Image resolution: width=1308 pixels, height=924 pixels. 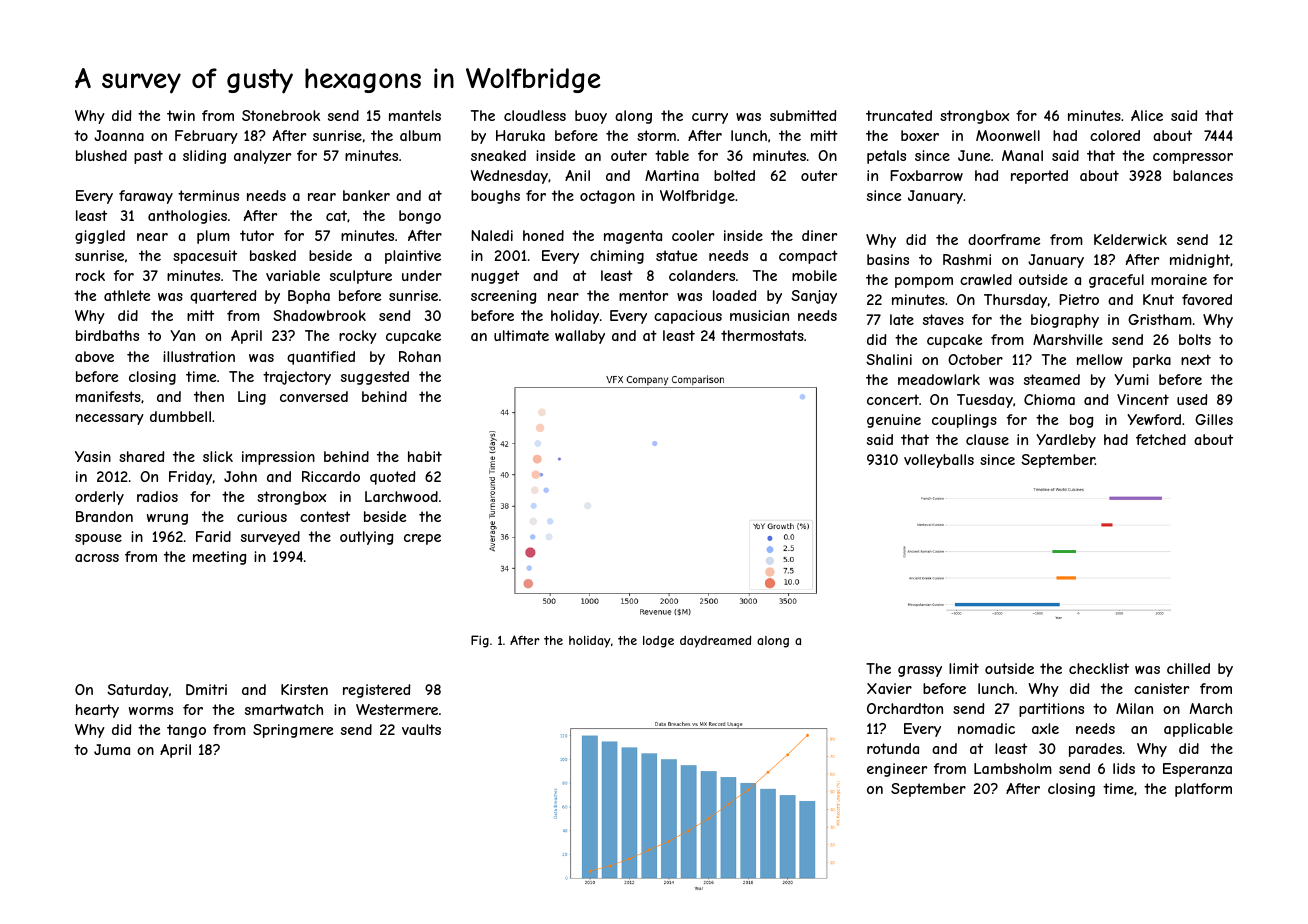 What do you see at coordinates (1052, 379) in the document?
I see `steamed` at bounding box center [1052, 379].
